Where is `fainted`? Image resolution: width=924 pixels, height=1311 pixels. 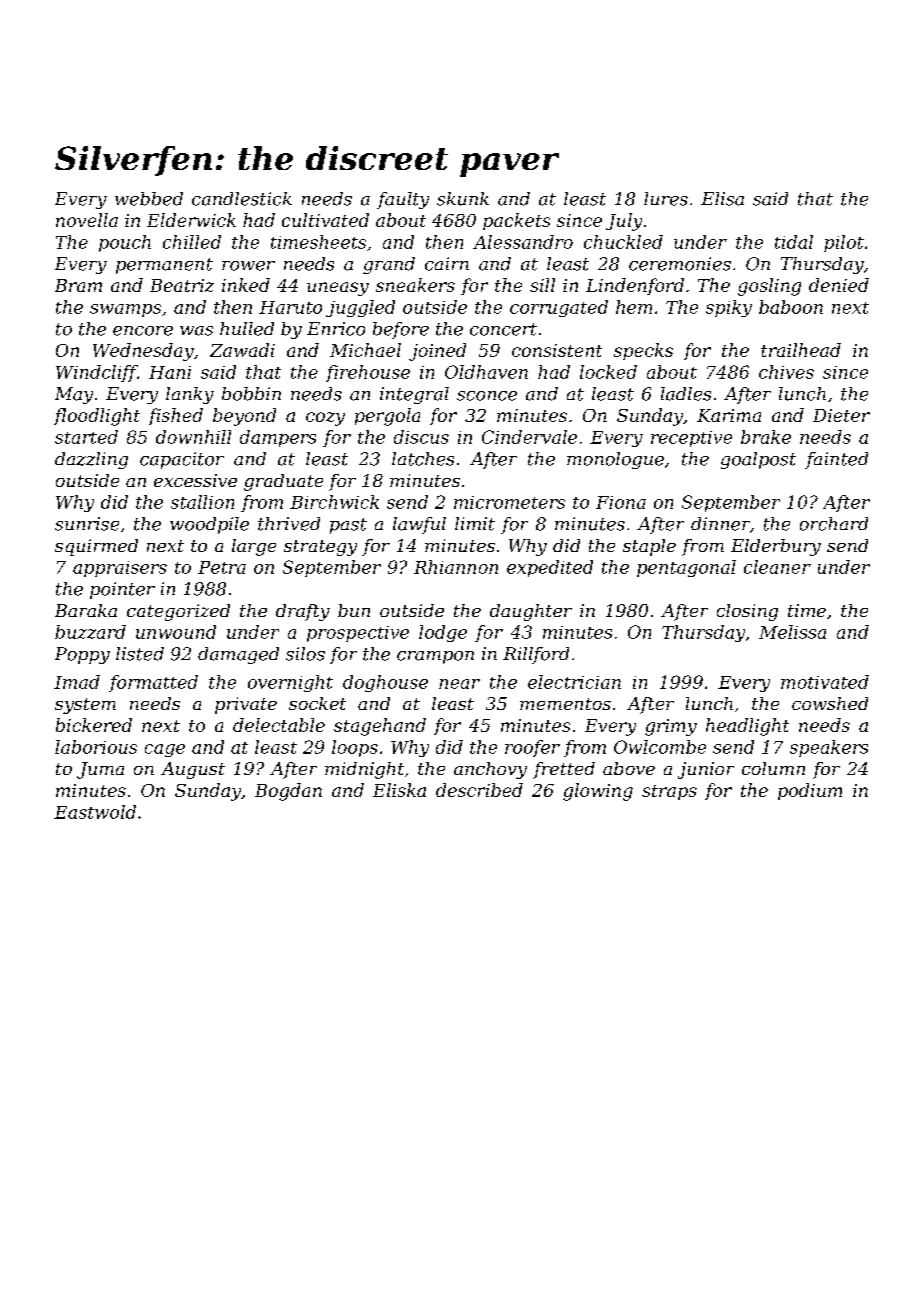
fainted is located at coordinates (836, 460).
